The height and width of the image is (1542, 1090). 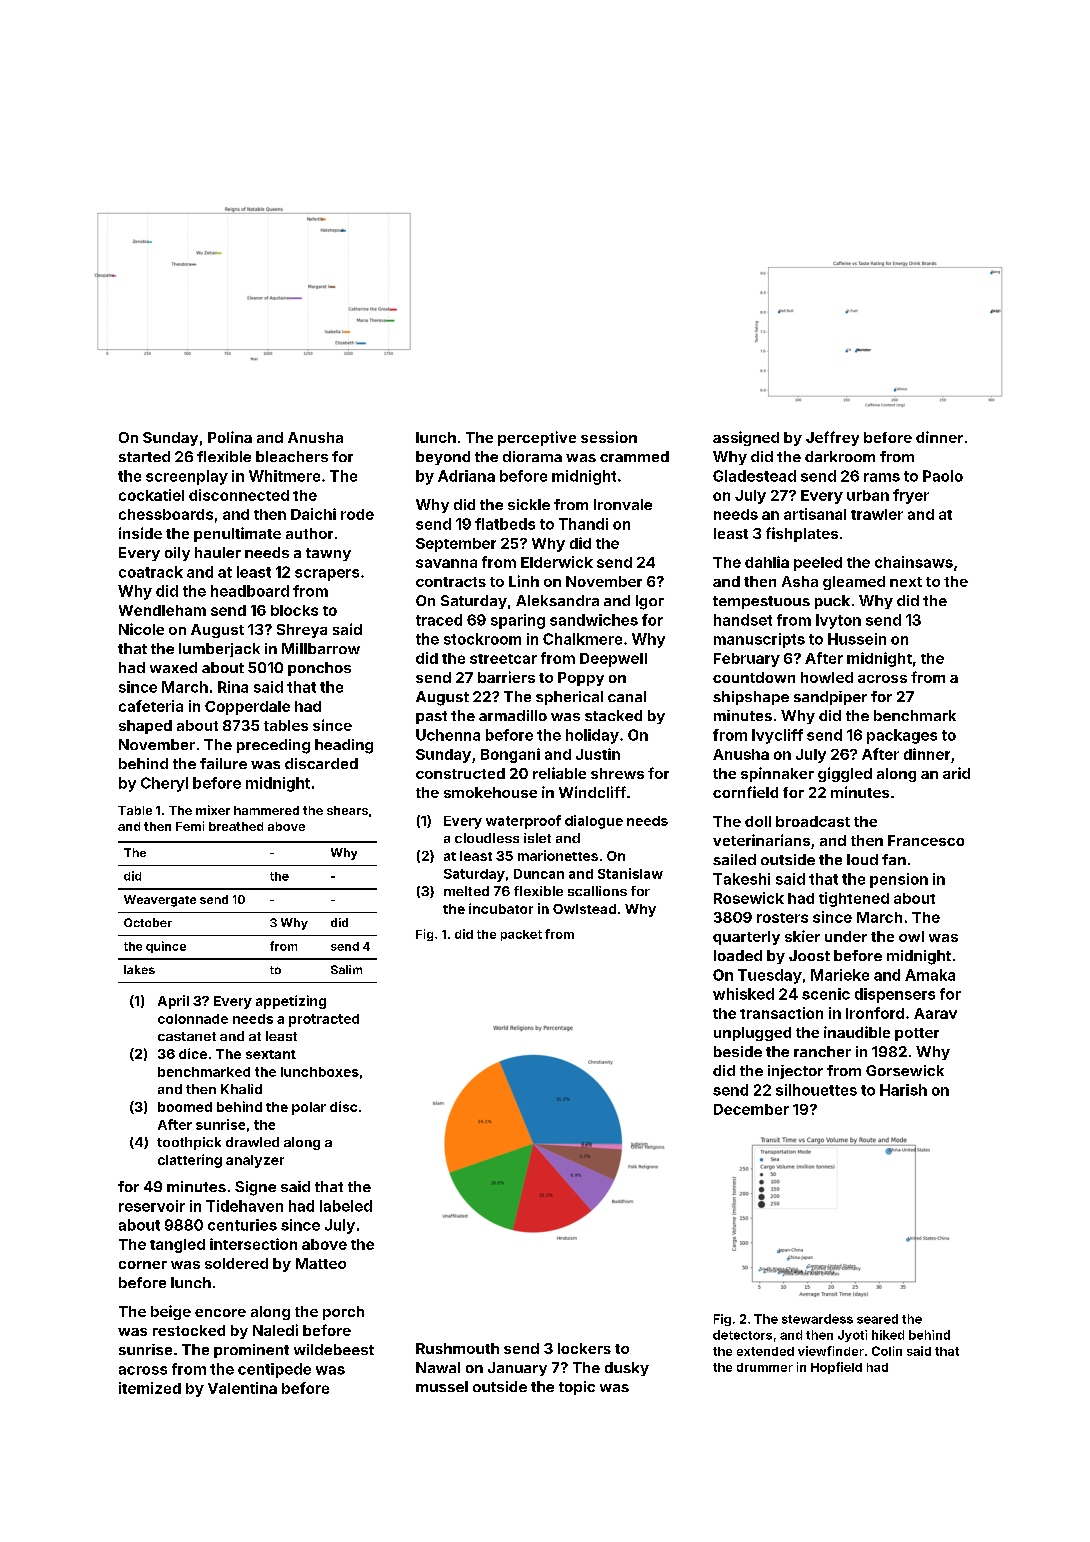 I want to click on whisked, so click(x=743, y=994).
